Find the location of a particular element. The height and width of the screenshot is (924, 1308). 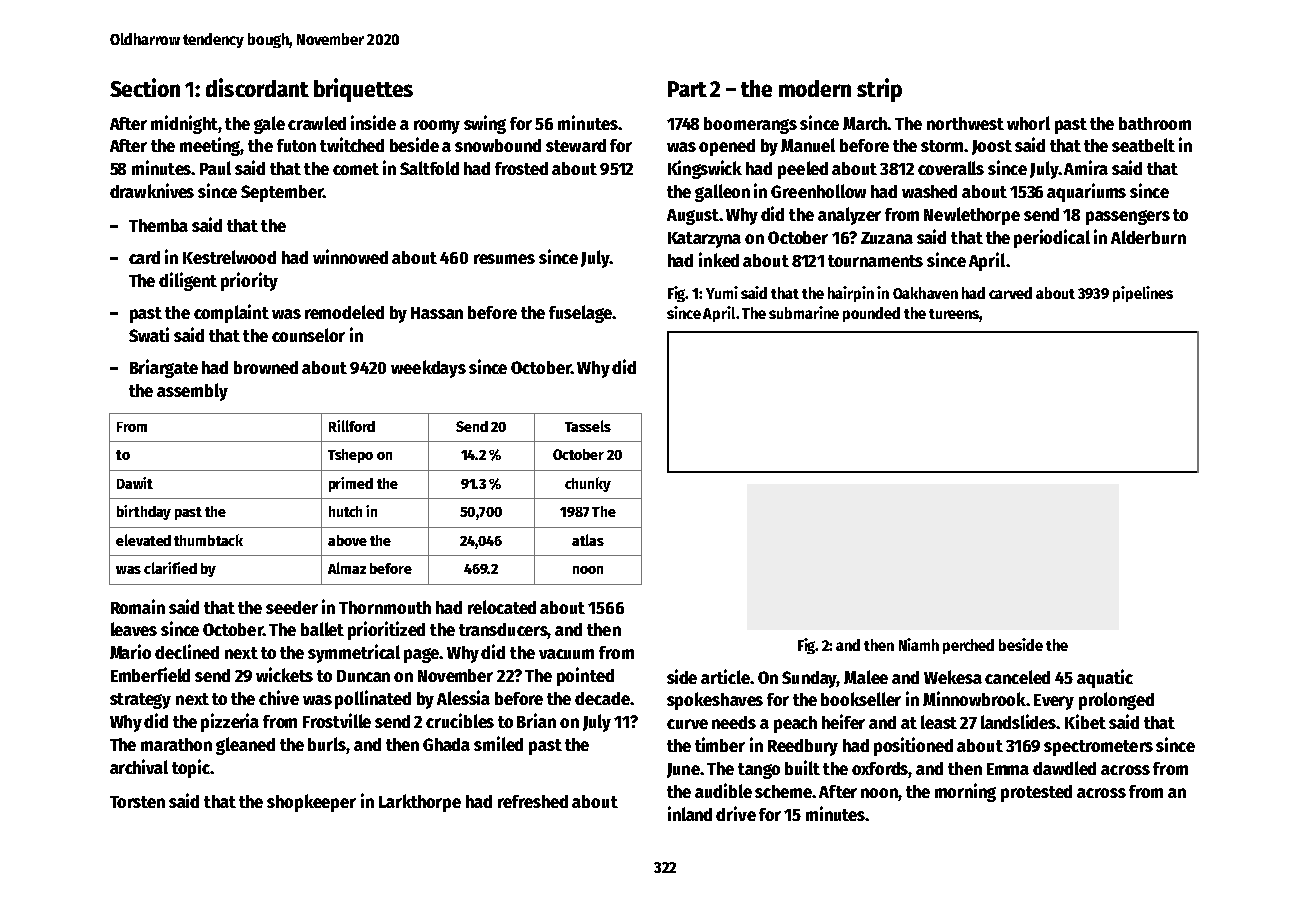

meeting is located at coordinates (210, 146).
